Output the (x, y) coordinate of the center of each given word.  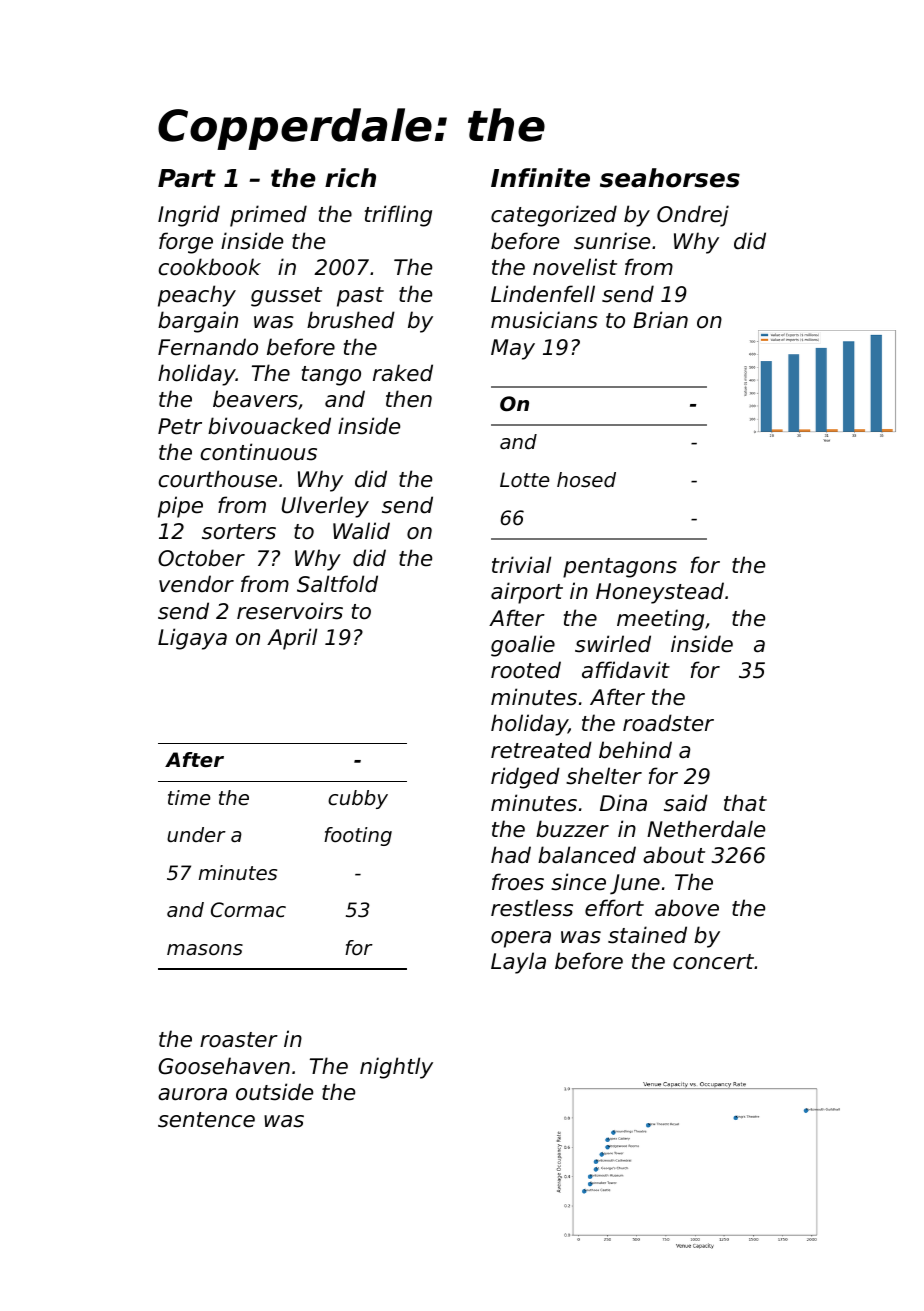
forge (186, 243)
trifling (398, 216)
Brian (660, 319)
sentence (206, 1120)
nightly (396, 1068)
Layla (518, 963)
